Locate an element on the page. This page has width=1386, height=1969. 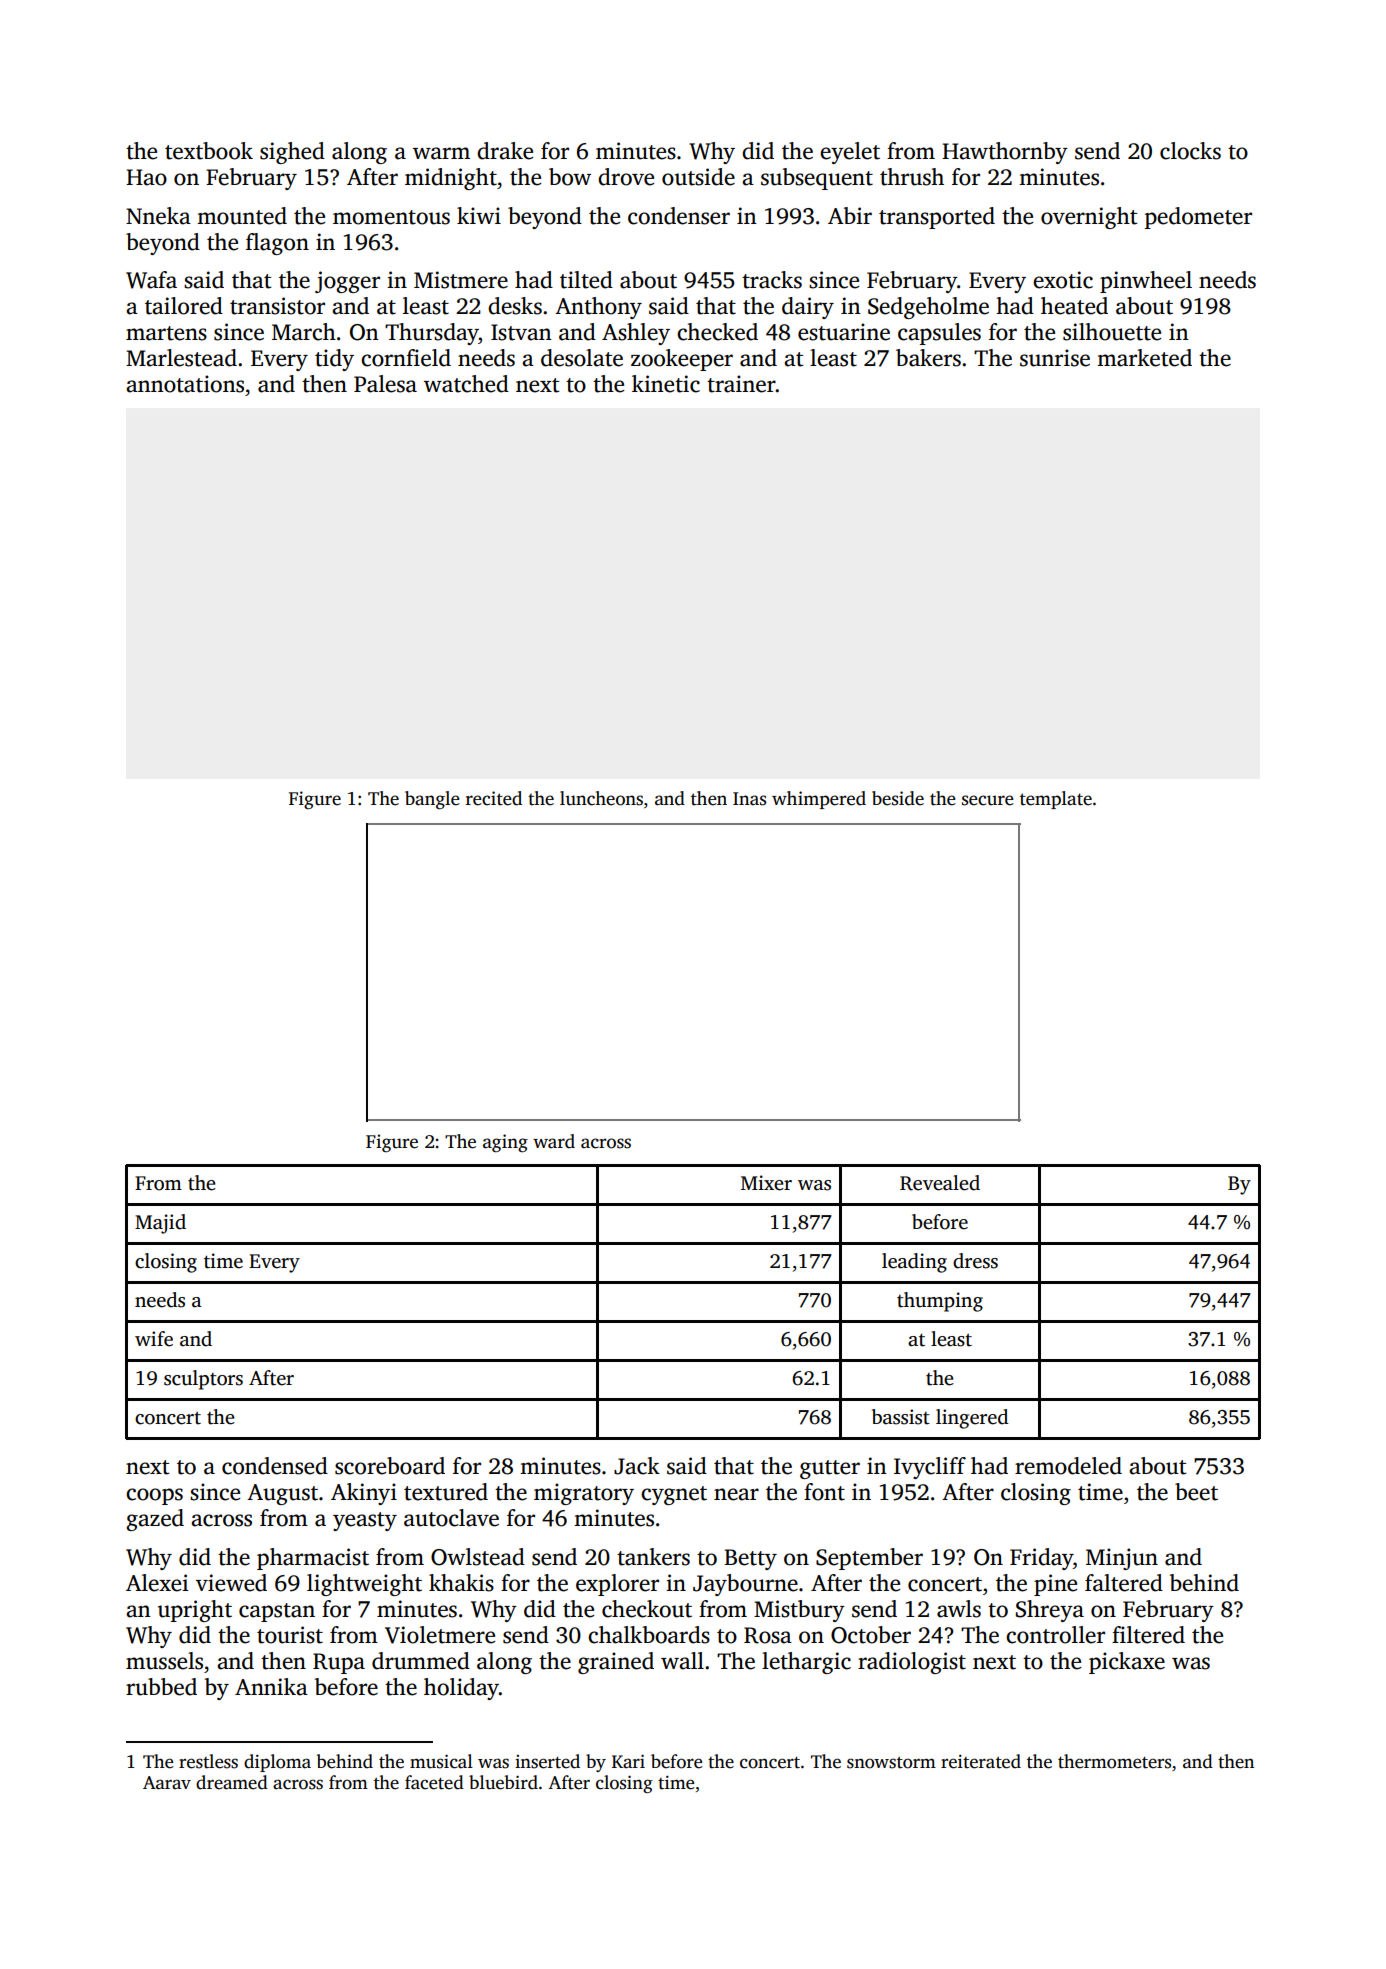
diploma is located at coordinates (277, 1763).
